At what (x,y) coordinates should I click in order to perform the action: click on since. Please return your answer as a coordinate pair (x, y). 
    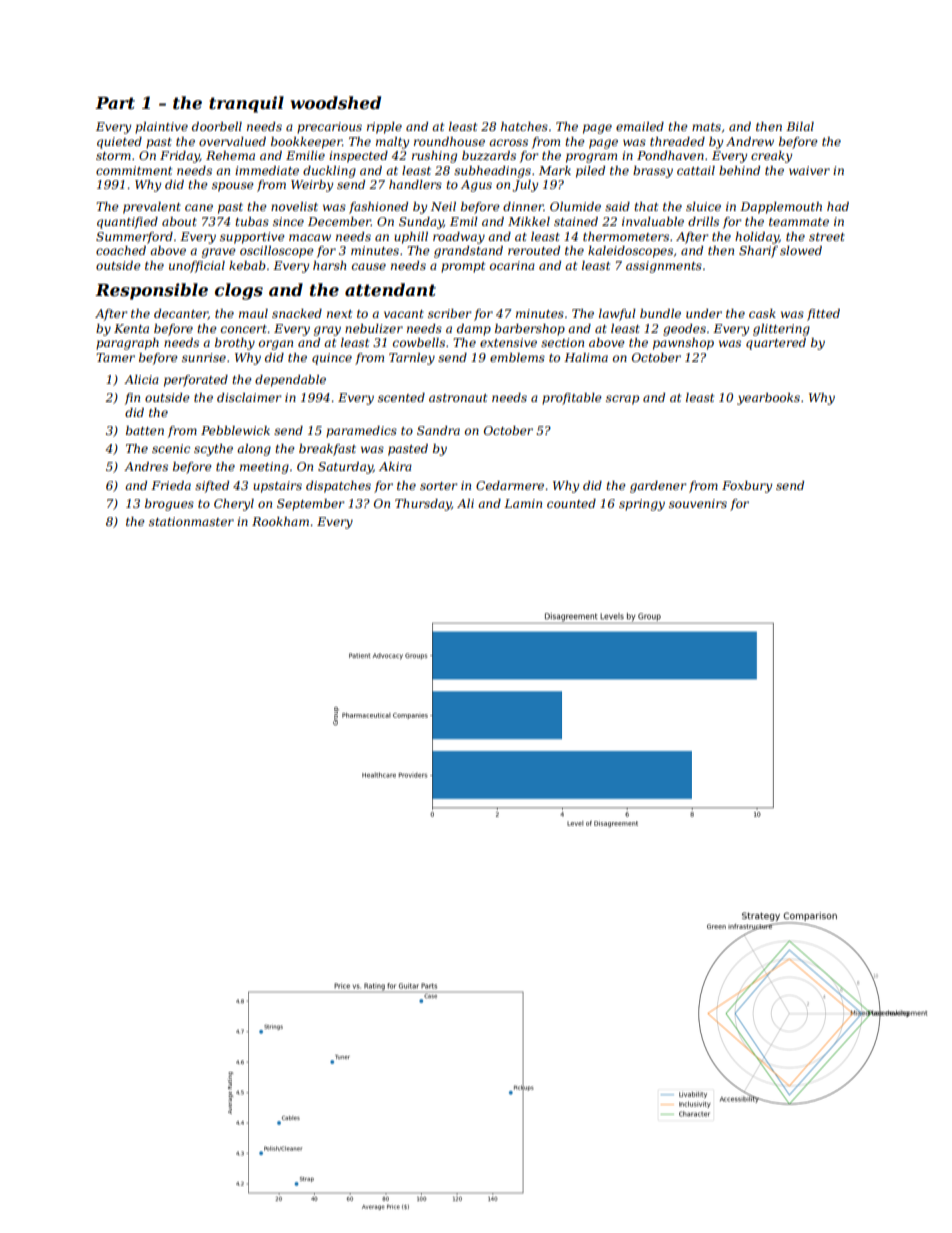
    Looking at the image, I should click on (288, 221).
